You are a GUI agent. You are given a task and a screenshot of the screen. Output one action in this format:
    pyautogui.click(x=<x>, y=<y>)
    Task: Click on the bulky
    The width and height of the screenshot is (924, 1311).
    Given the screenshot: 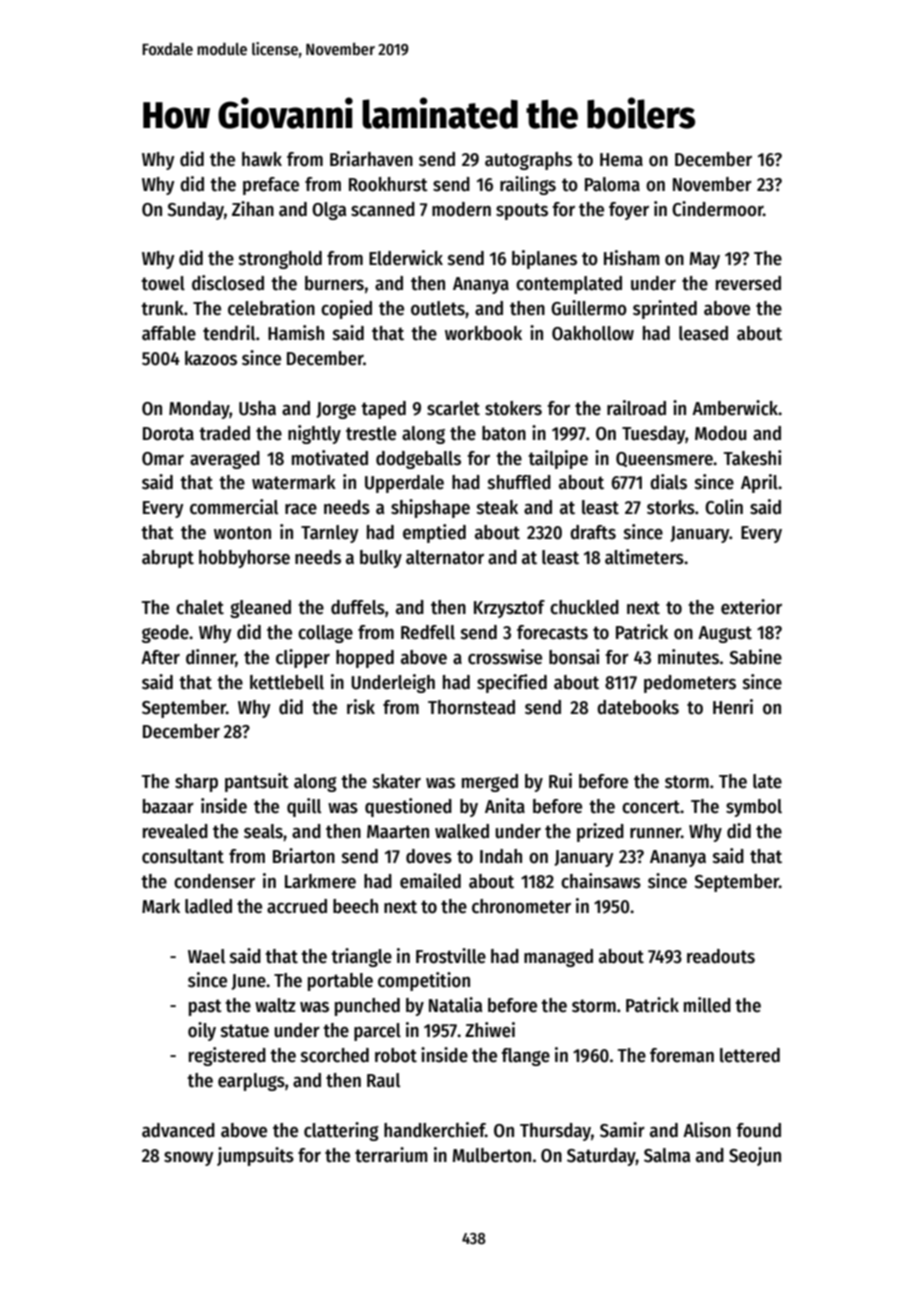 What is the action you would take?
    pyautogui.click(x=381, y=559)
